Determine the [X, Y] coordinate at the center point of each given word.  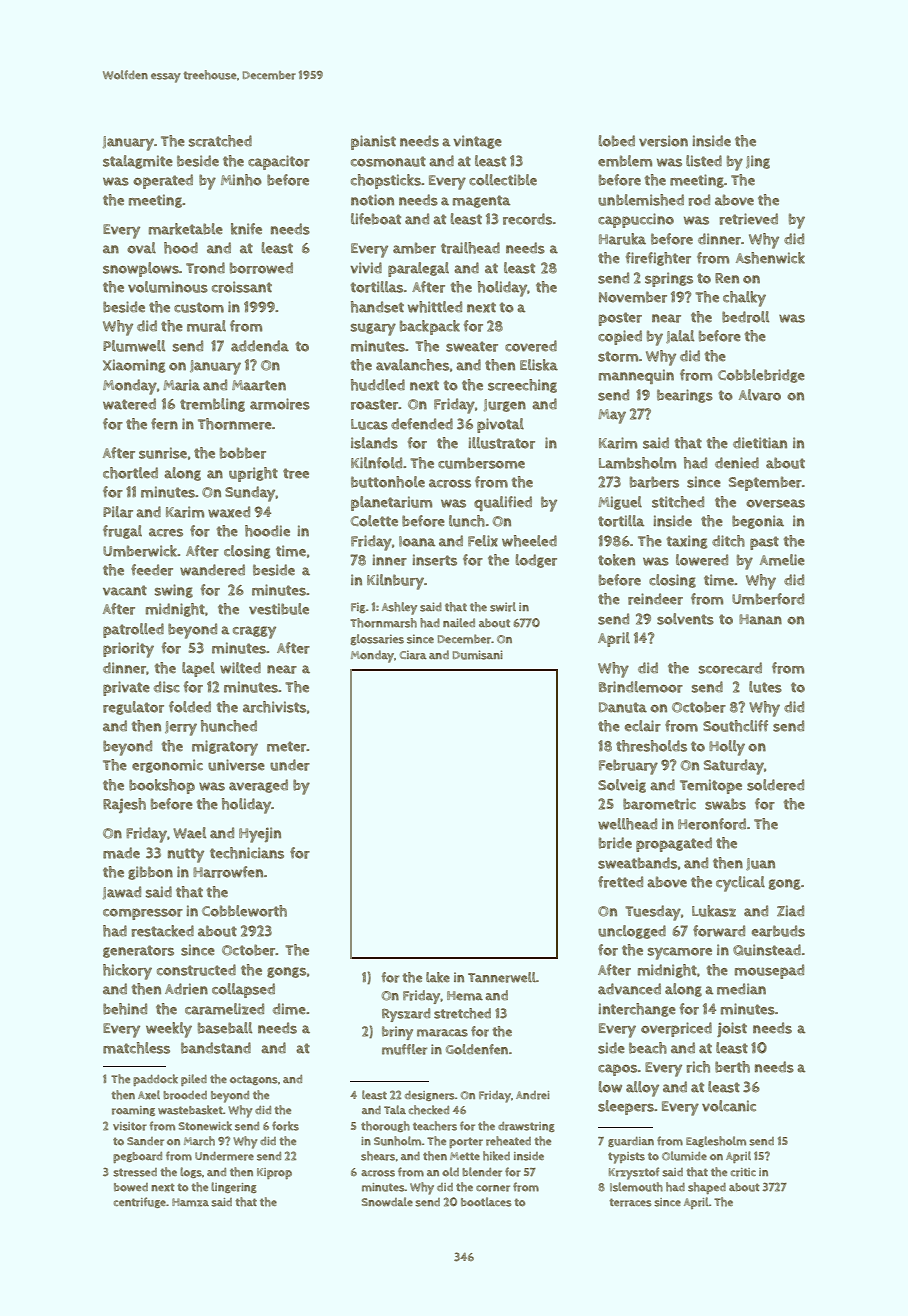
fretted [620, 882]
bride [615, 843]
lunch [467, 521]
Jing [758, 162]
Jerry [181, 728]
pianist [373, 142]
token [616, 560]
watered [129, 404]
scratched [220, 141]
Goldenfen [477, 1049]
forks [285, 1126]
